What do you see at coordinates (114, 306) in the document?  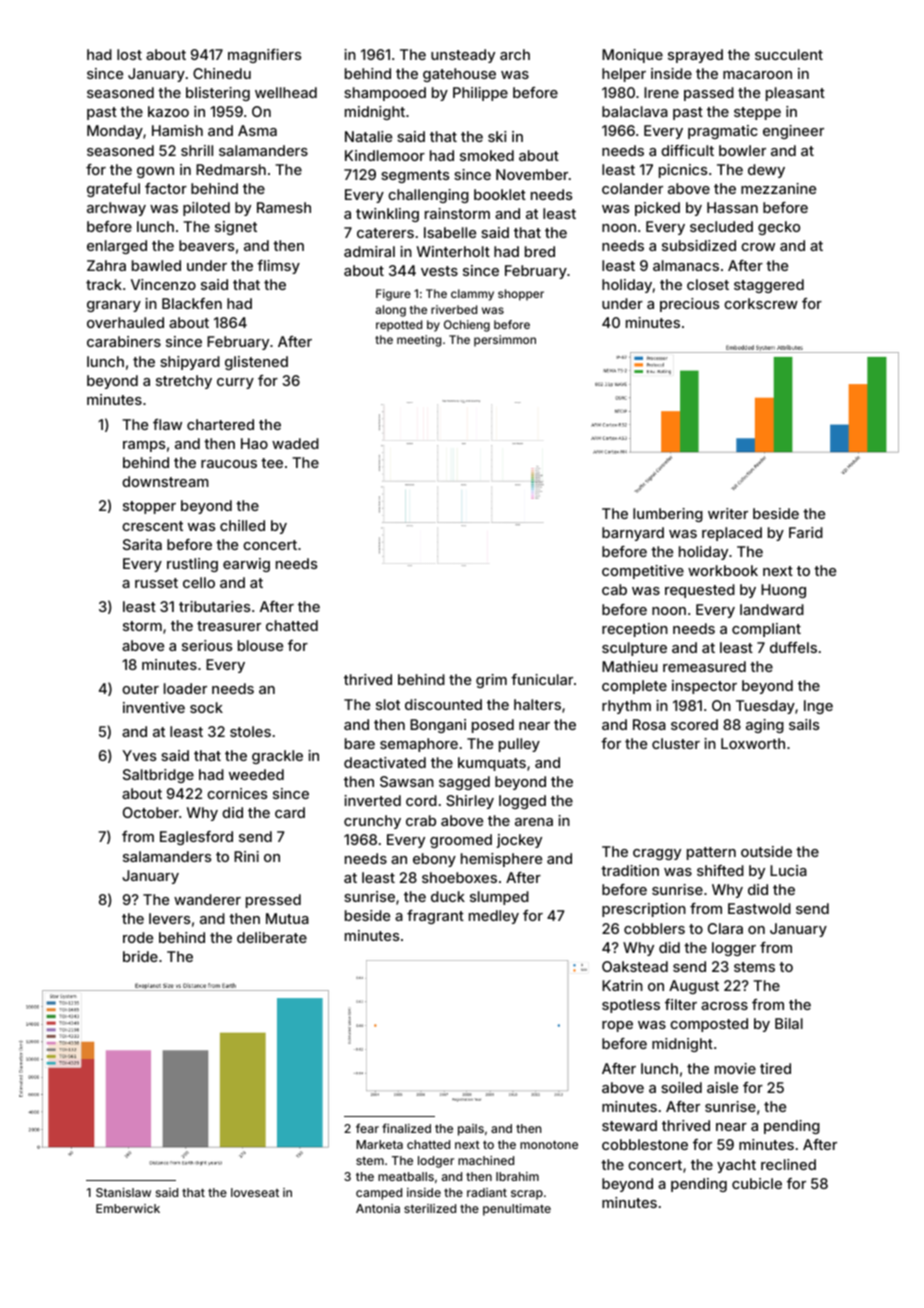 I see `granary` at bounding box center [114, 306].
